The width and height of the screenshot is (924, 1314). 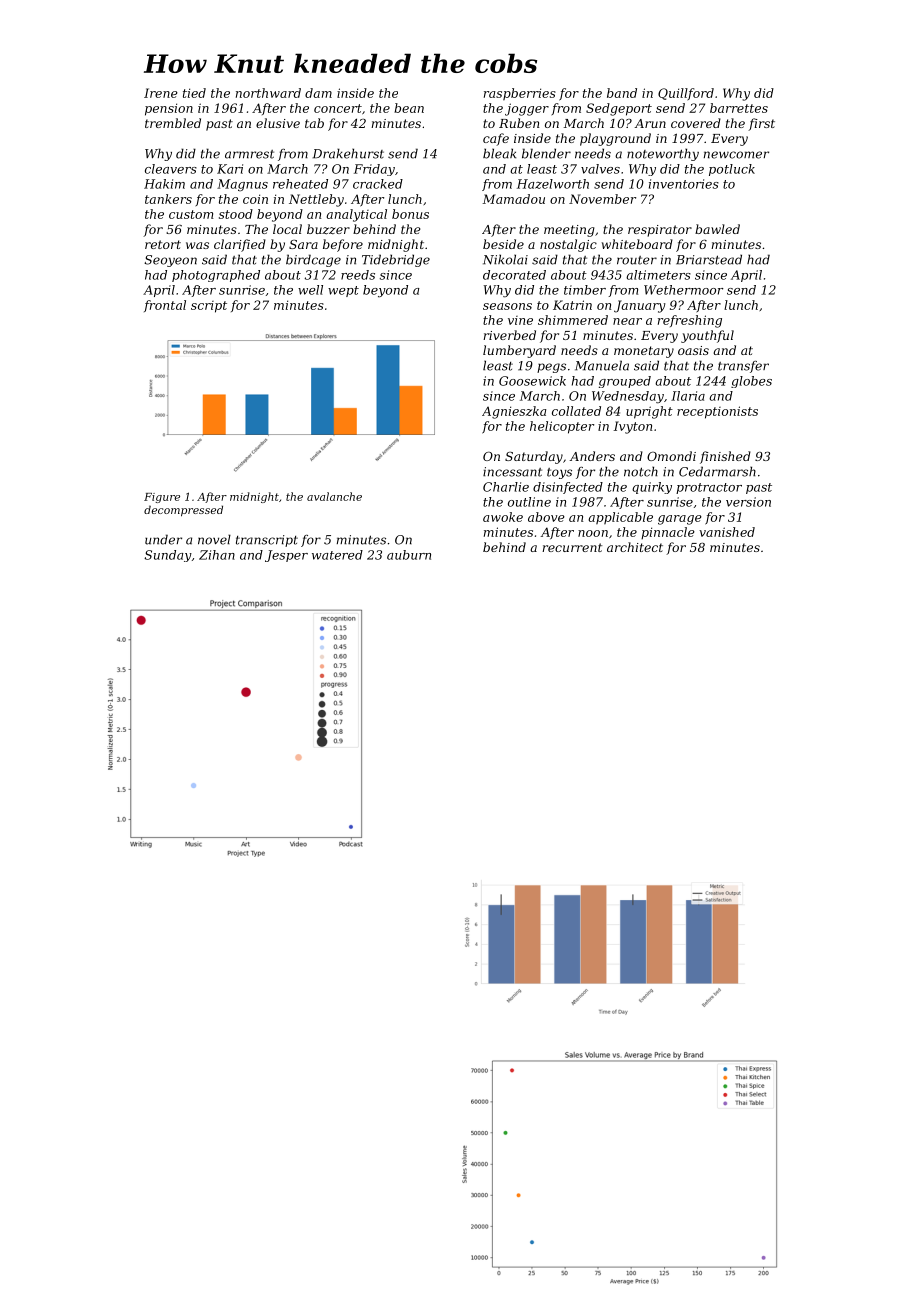 What do you see at coordinates (173, 123) in the screenshot?
I see `trembled` at bounding box center [173, 123].
